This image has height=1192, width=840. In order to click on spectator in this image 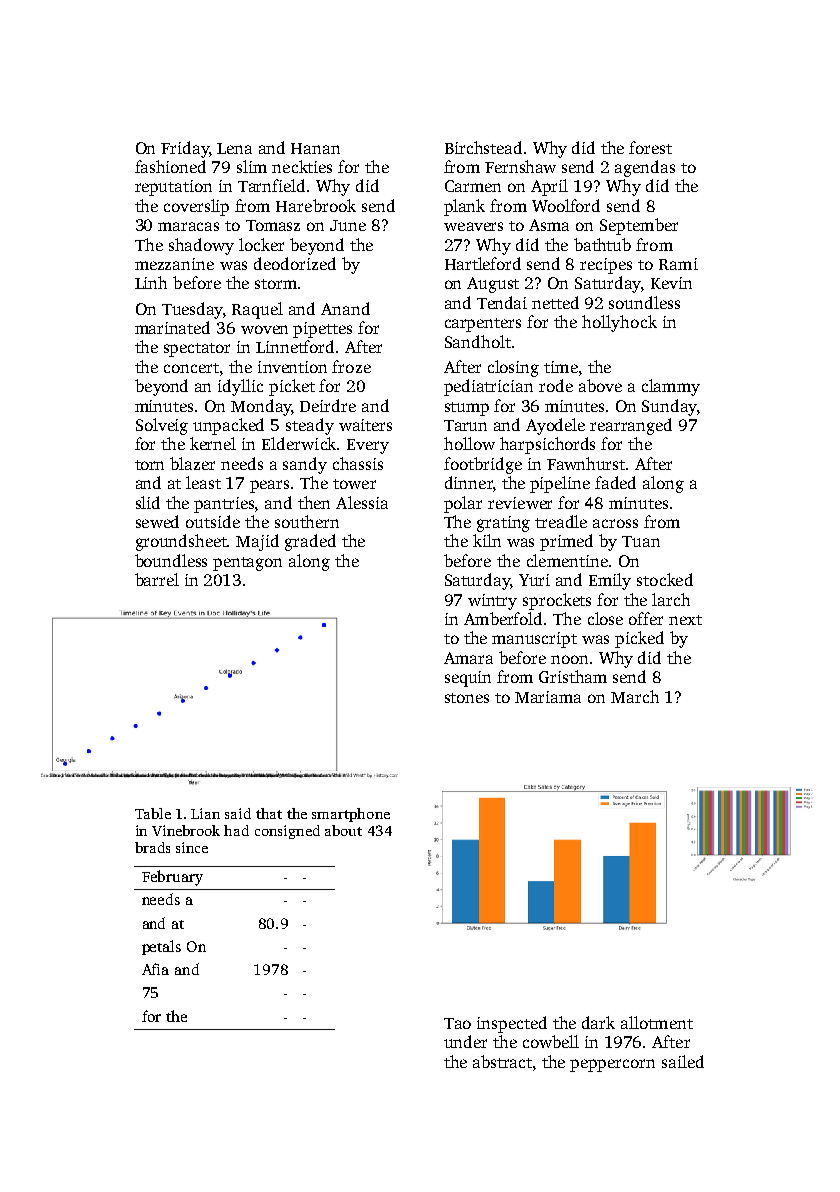, I will do `click(197, 350)`.
